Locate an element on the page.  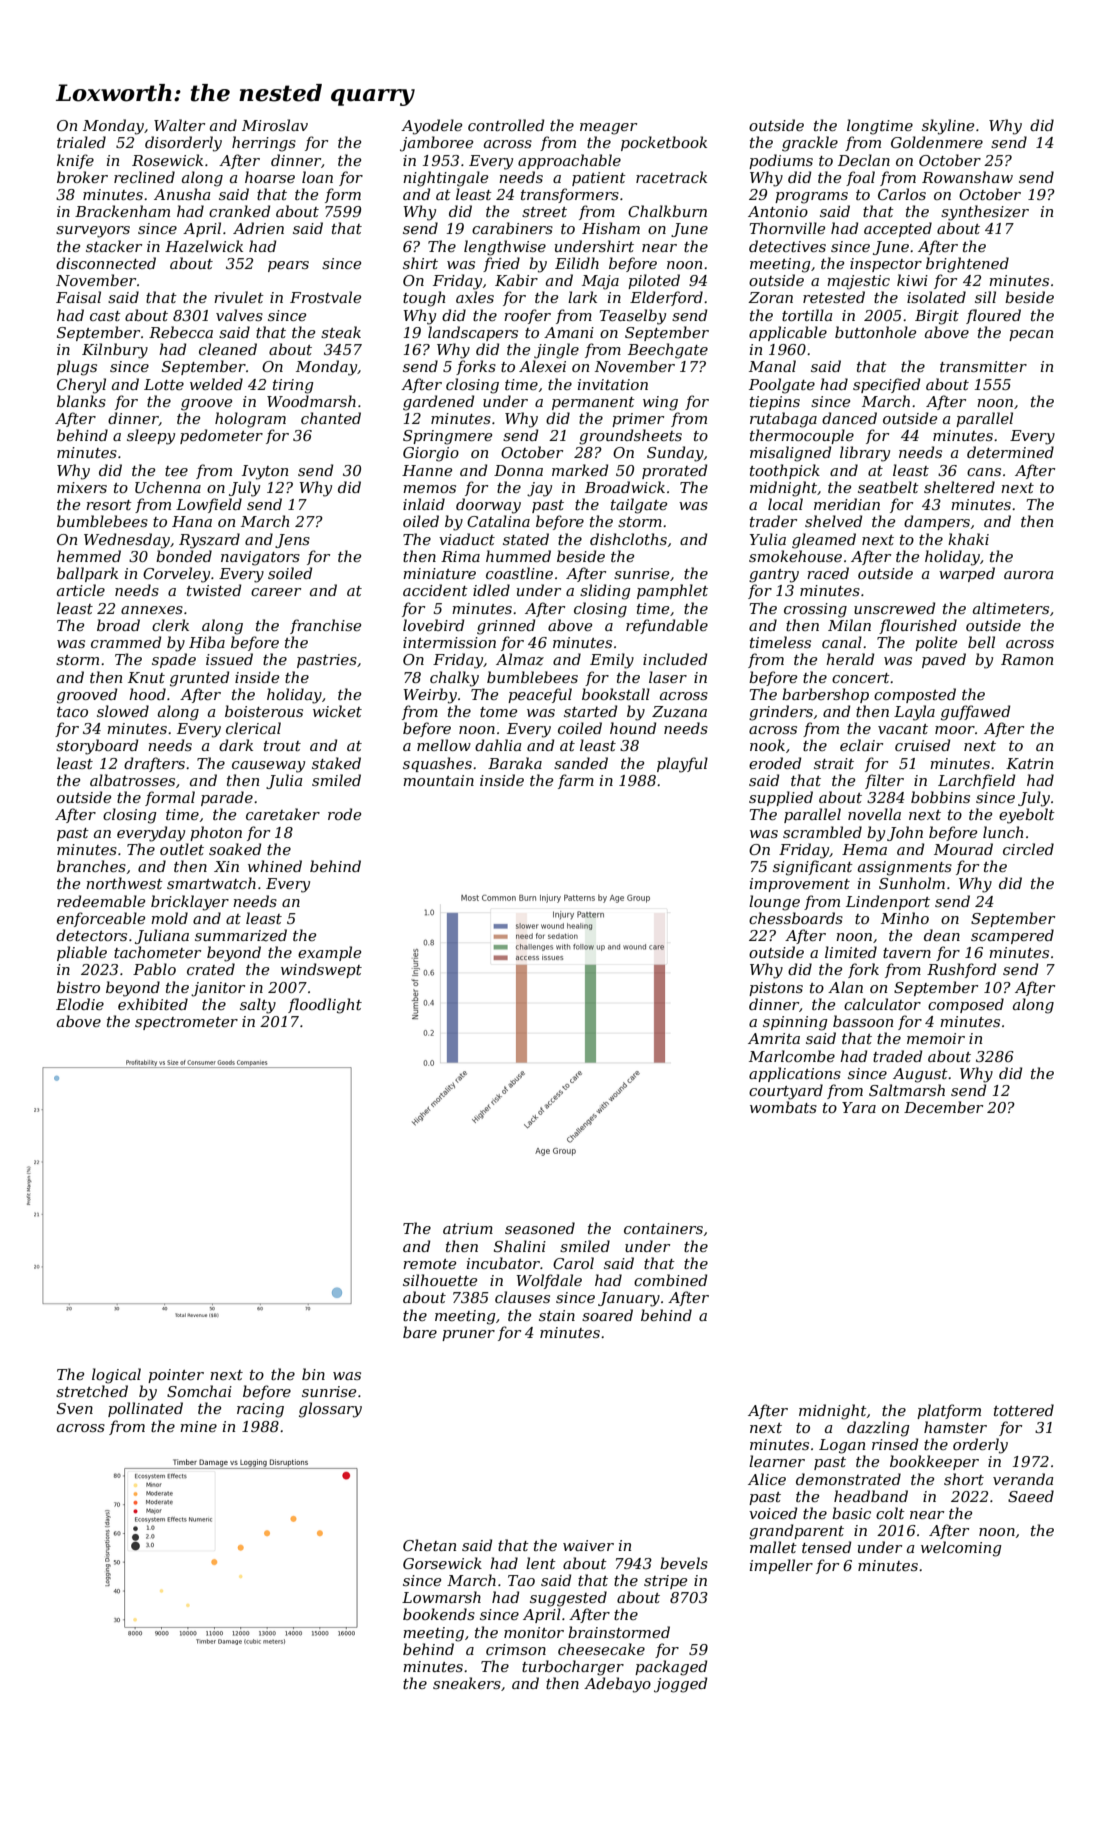
Miroslav is located at coordinates (275, 125).
